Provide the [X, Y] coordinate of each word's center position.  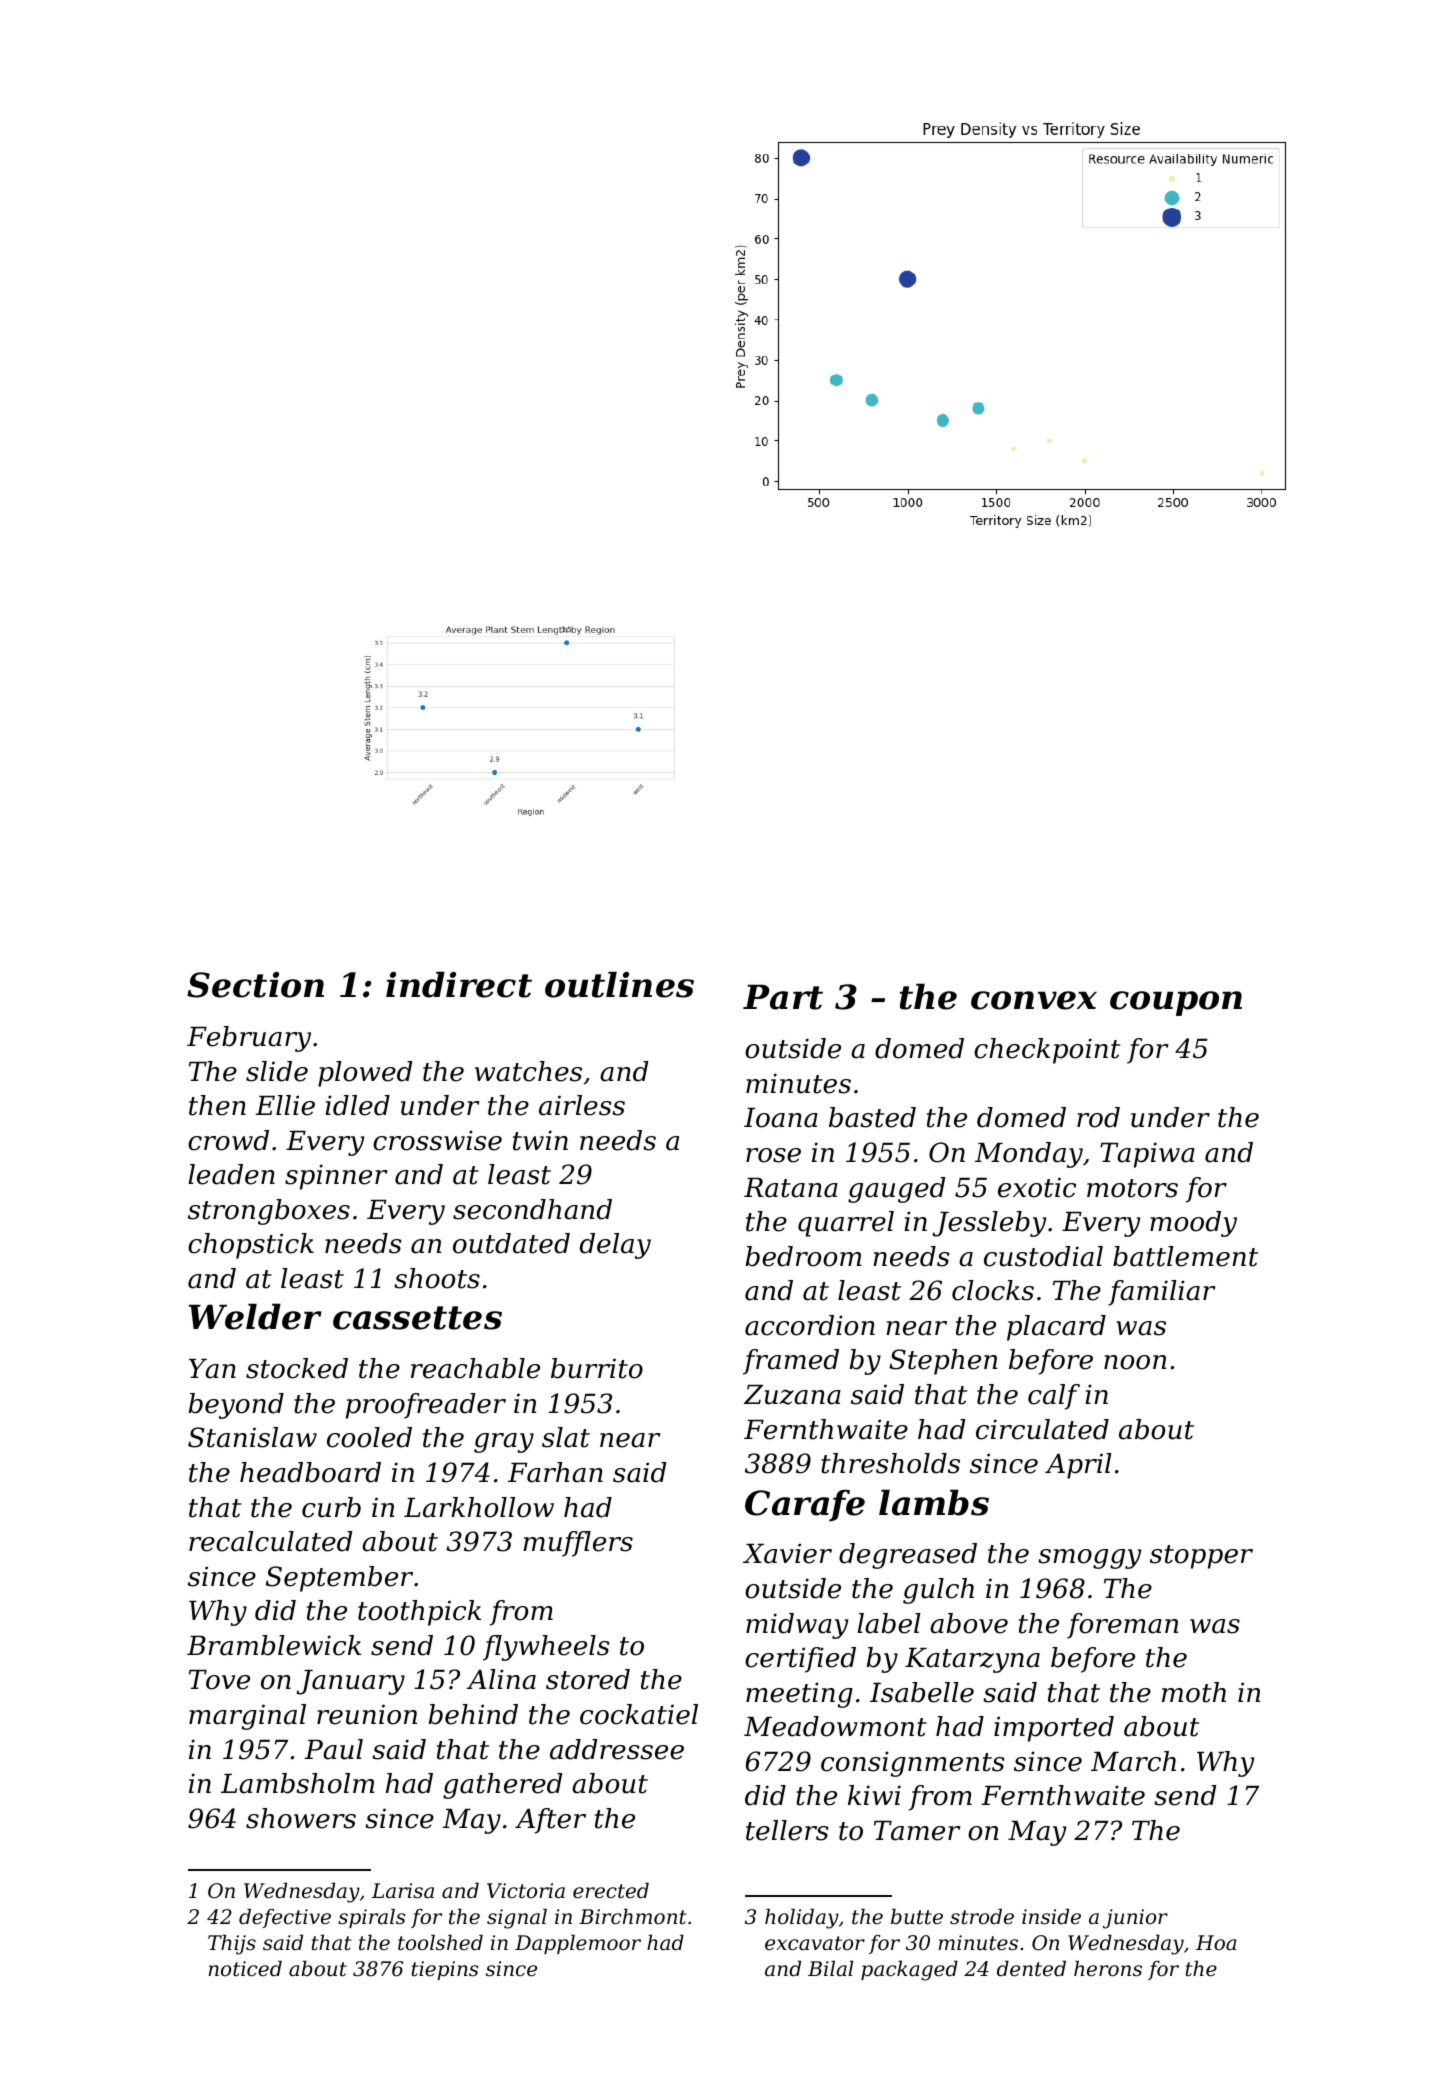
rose [773, 1155]
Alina [501, 1679]
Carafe [805, 1506]
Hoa [1216, 1943]
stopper [1201, 1557]
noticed [245, 1968]
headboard [310, 1472]
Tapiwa [1147, 1155]
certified [800, 1660]
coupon [1176, 1003]
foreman [1122, 1626]
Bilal [830, 1968]
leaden [231, 1174]
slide [277, 1071]
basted [872, 1117]
